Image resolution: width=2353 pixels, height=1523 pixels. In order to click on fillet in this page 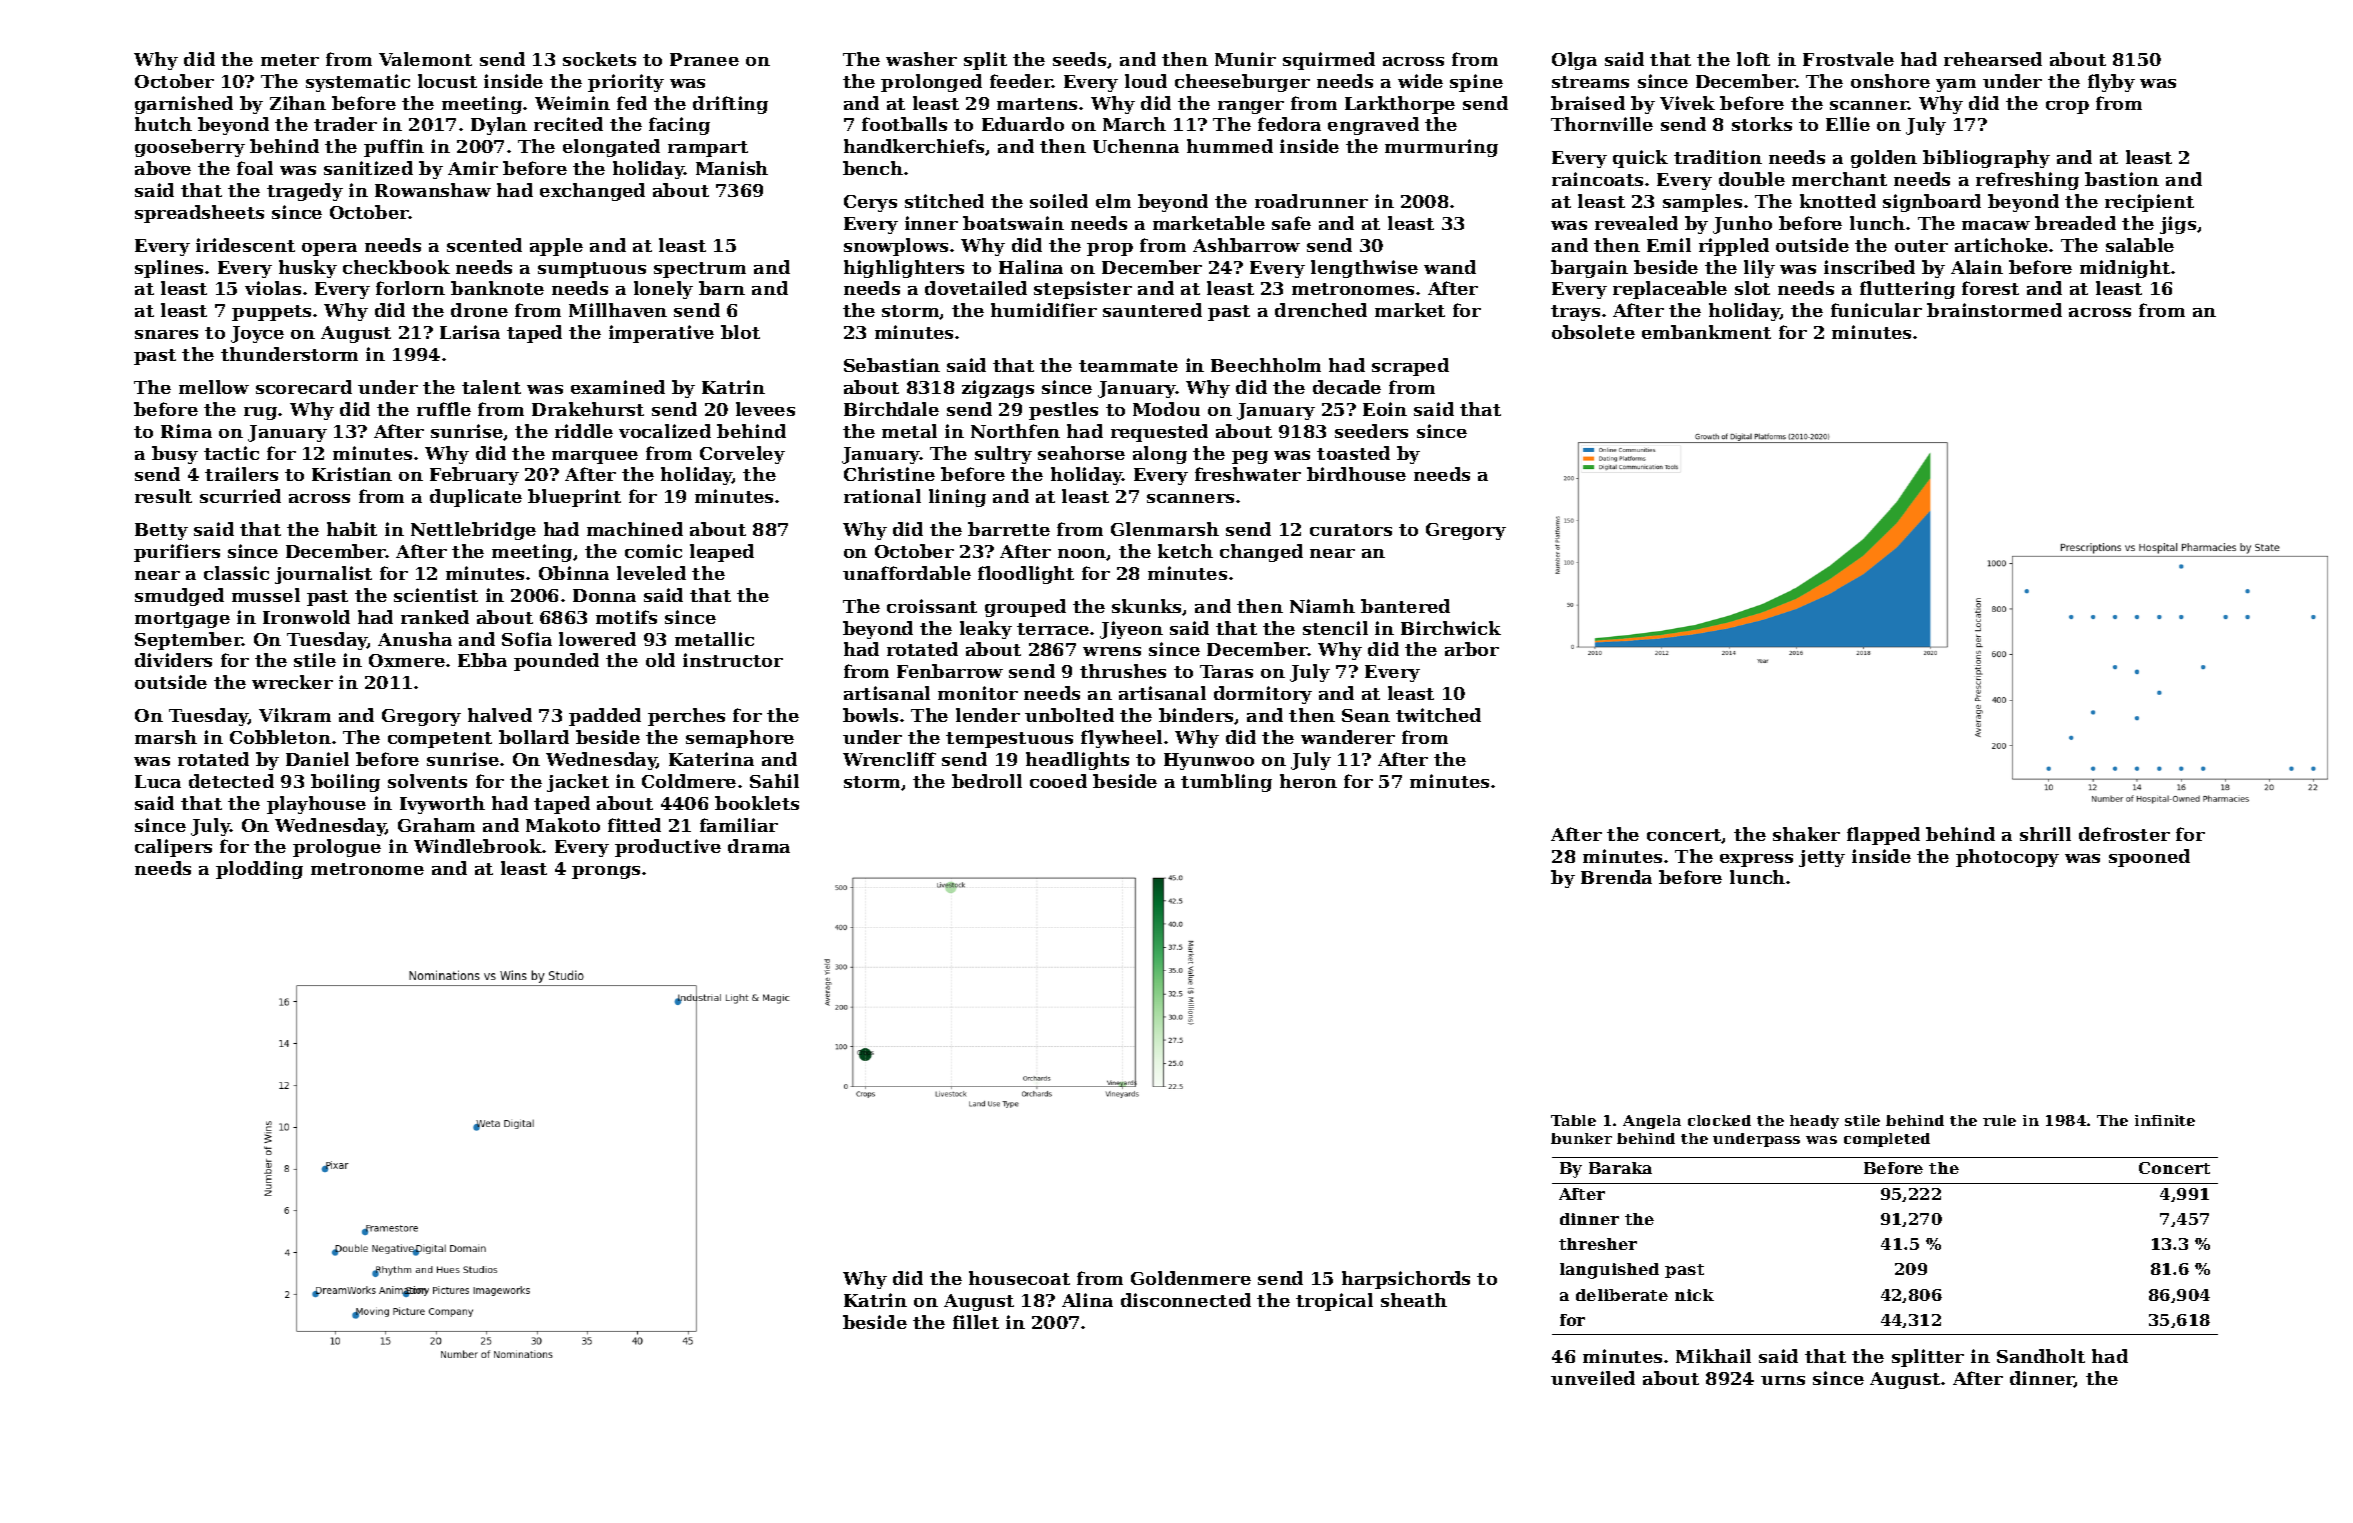, I will do `click(976, 1322)`.
